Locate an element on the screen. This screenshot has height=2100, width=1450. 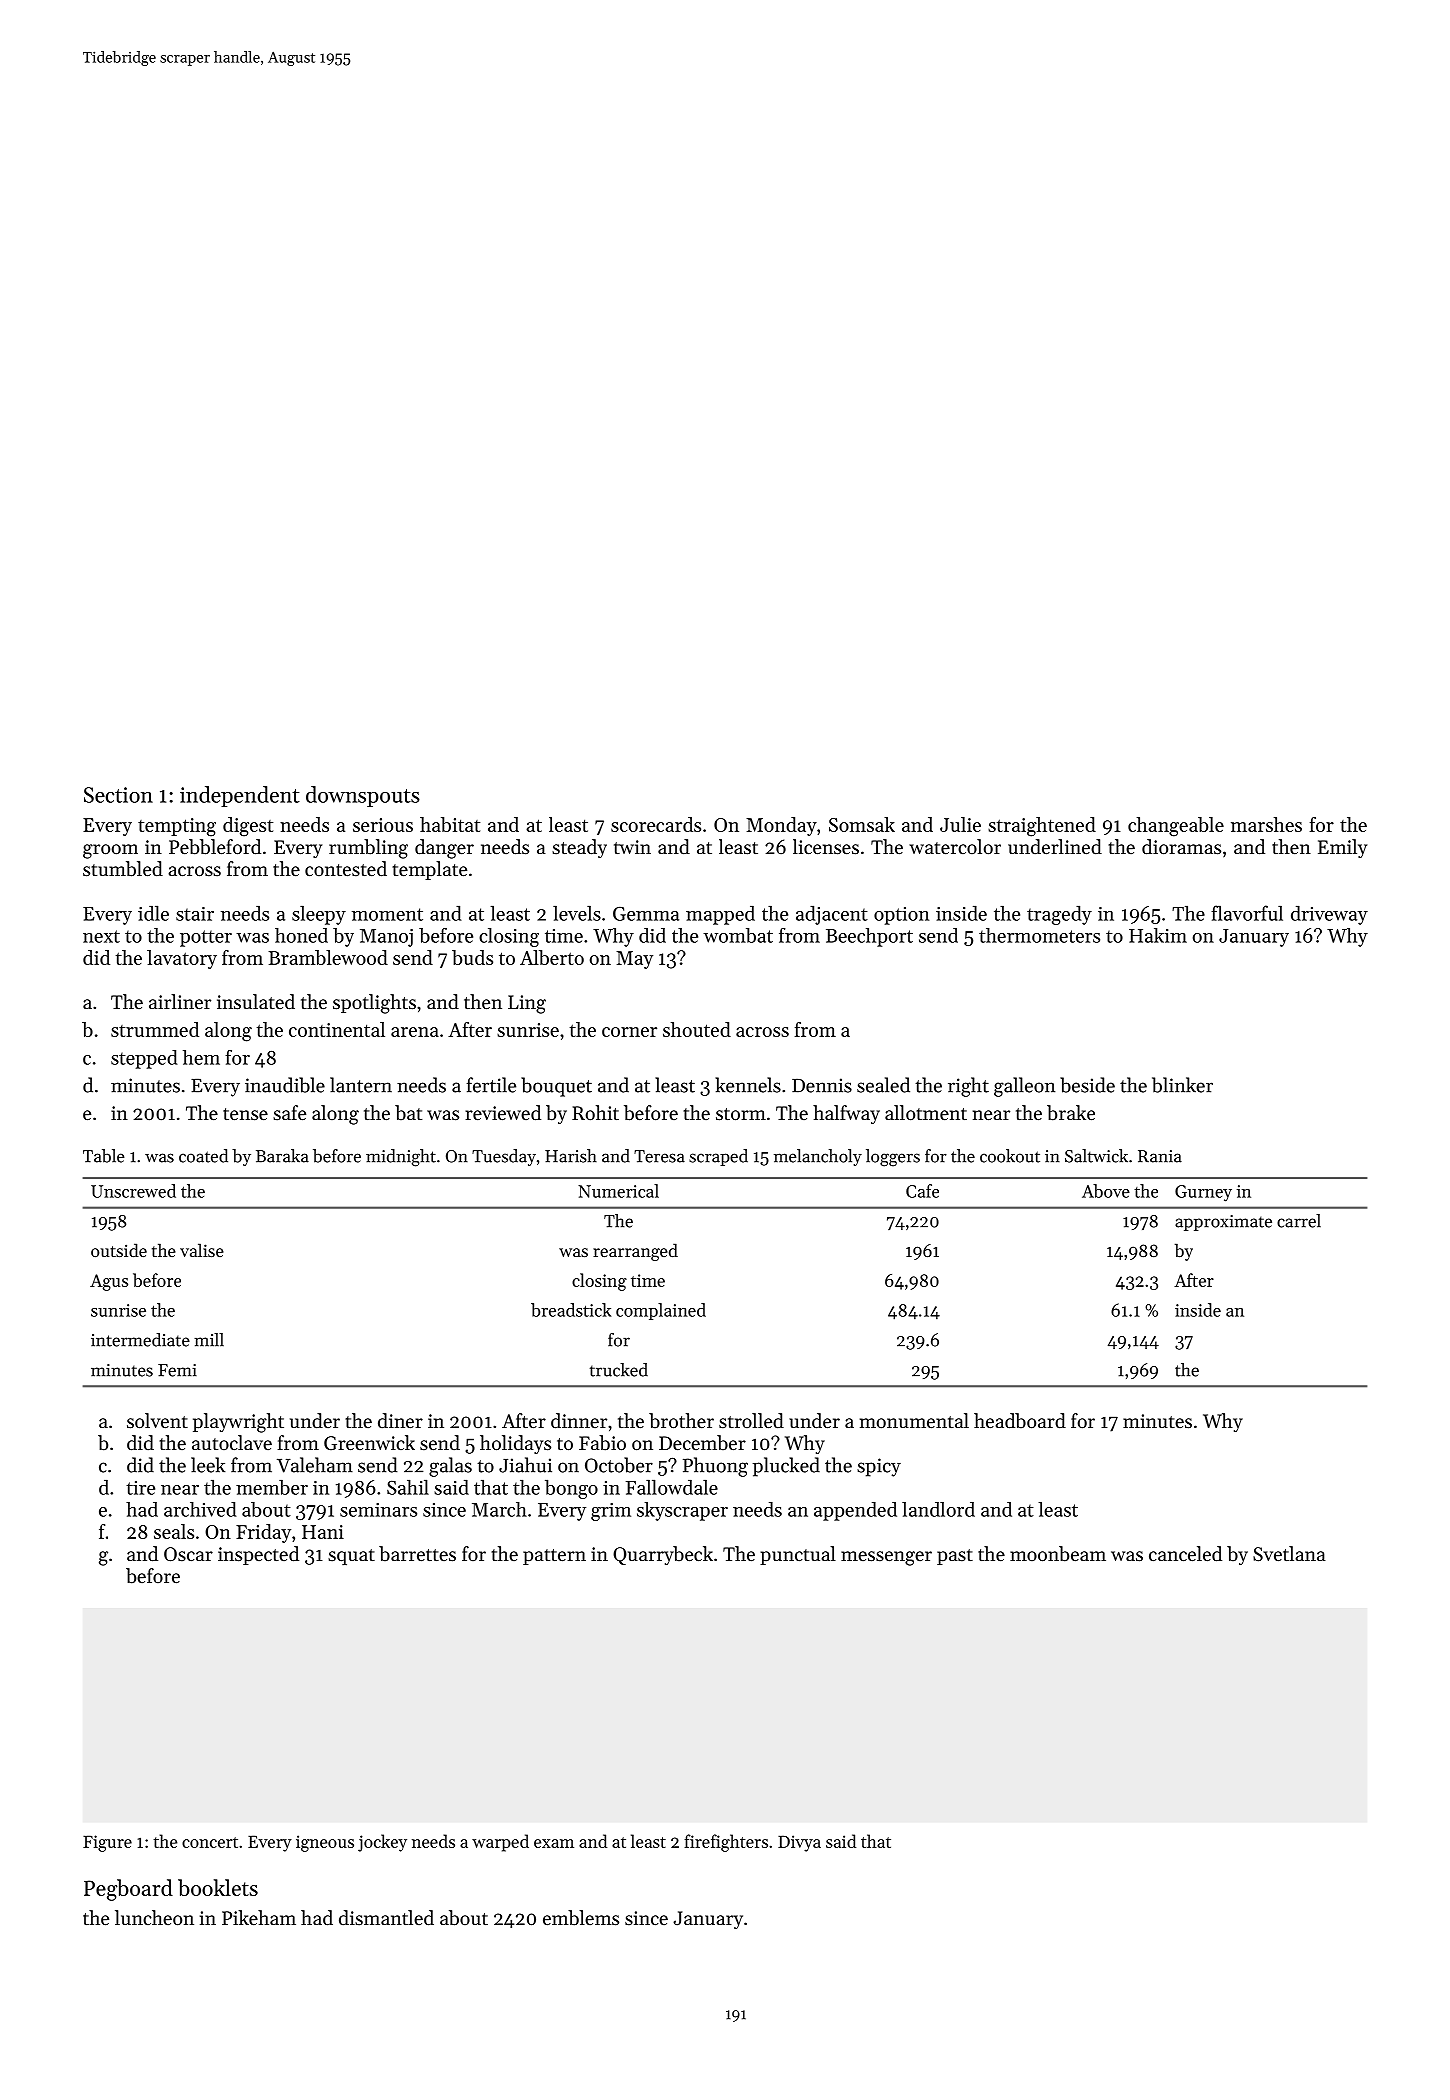
Hakim is located at coordinates (1158, 935).
